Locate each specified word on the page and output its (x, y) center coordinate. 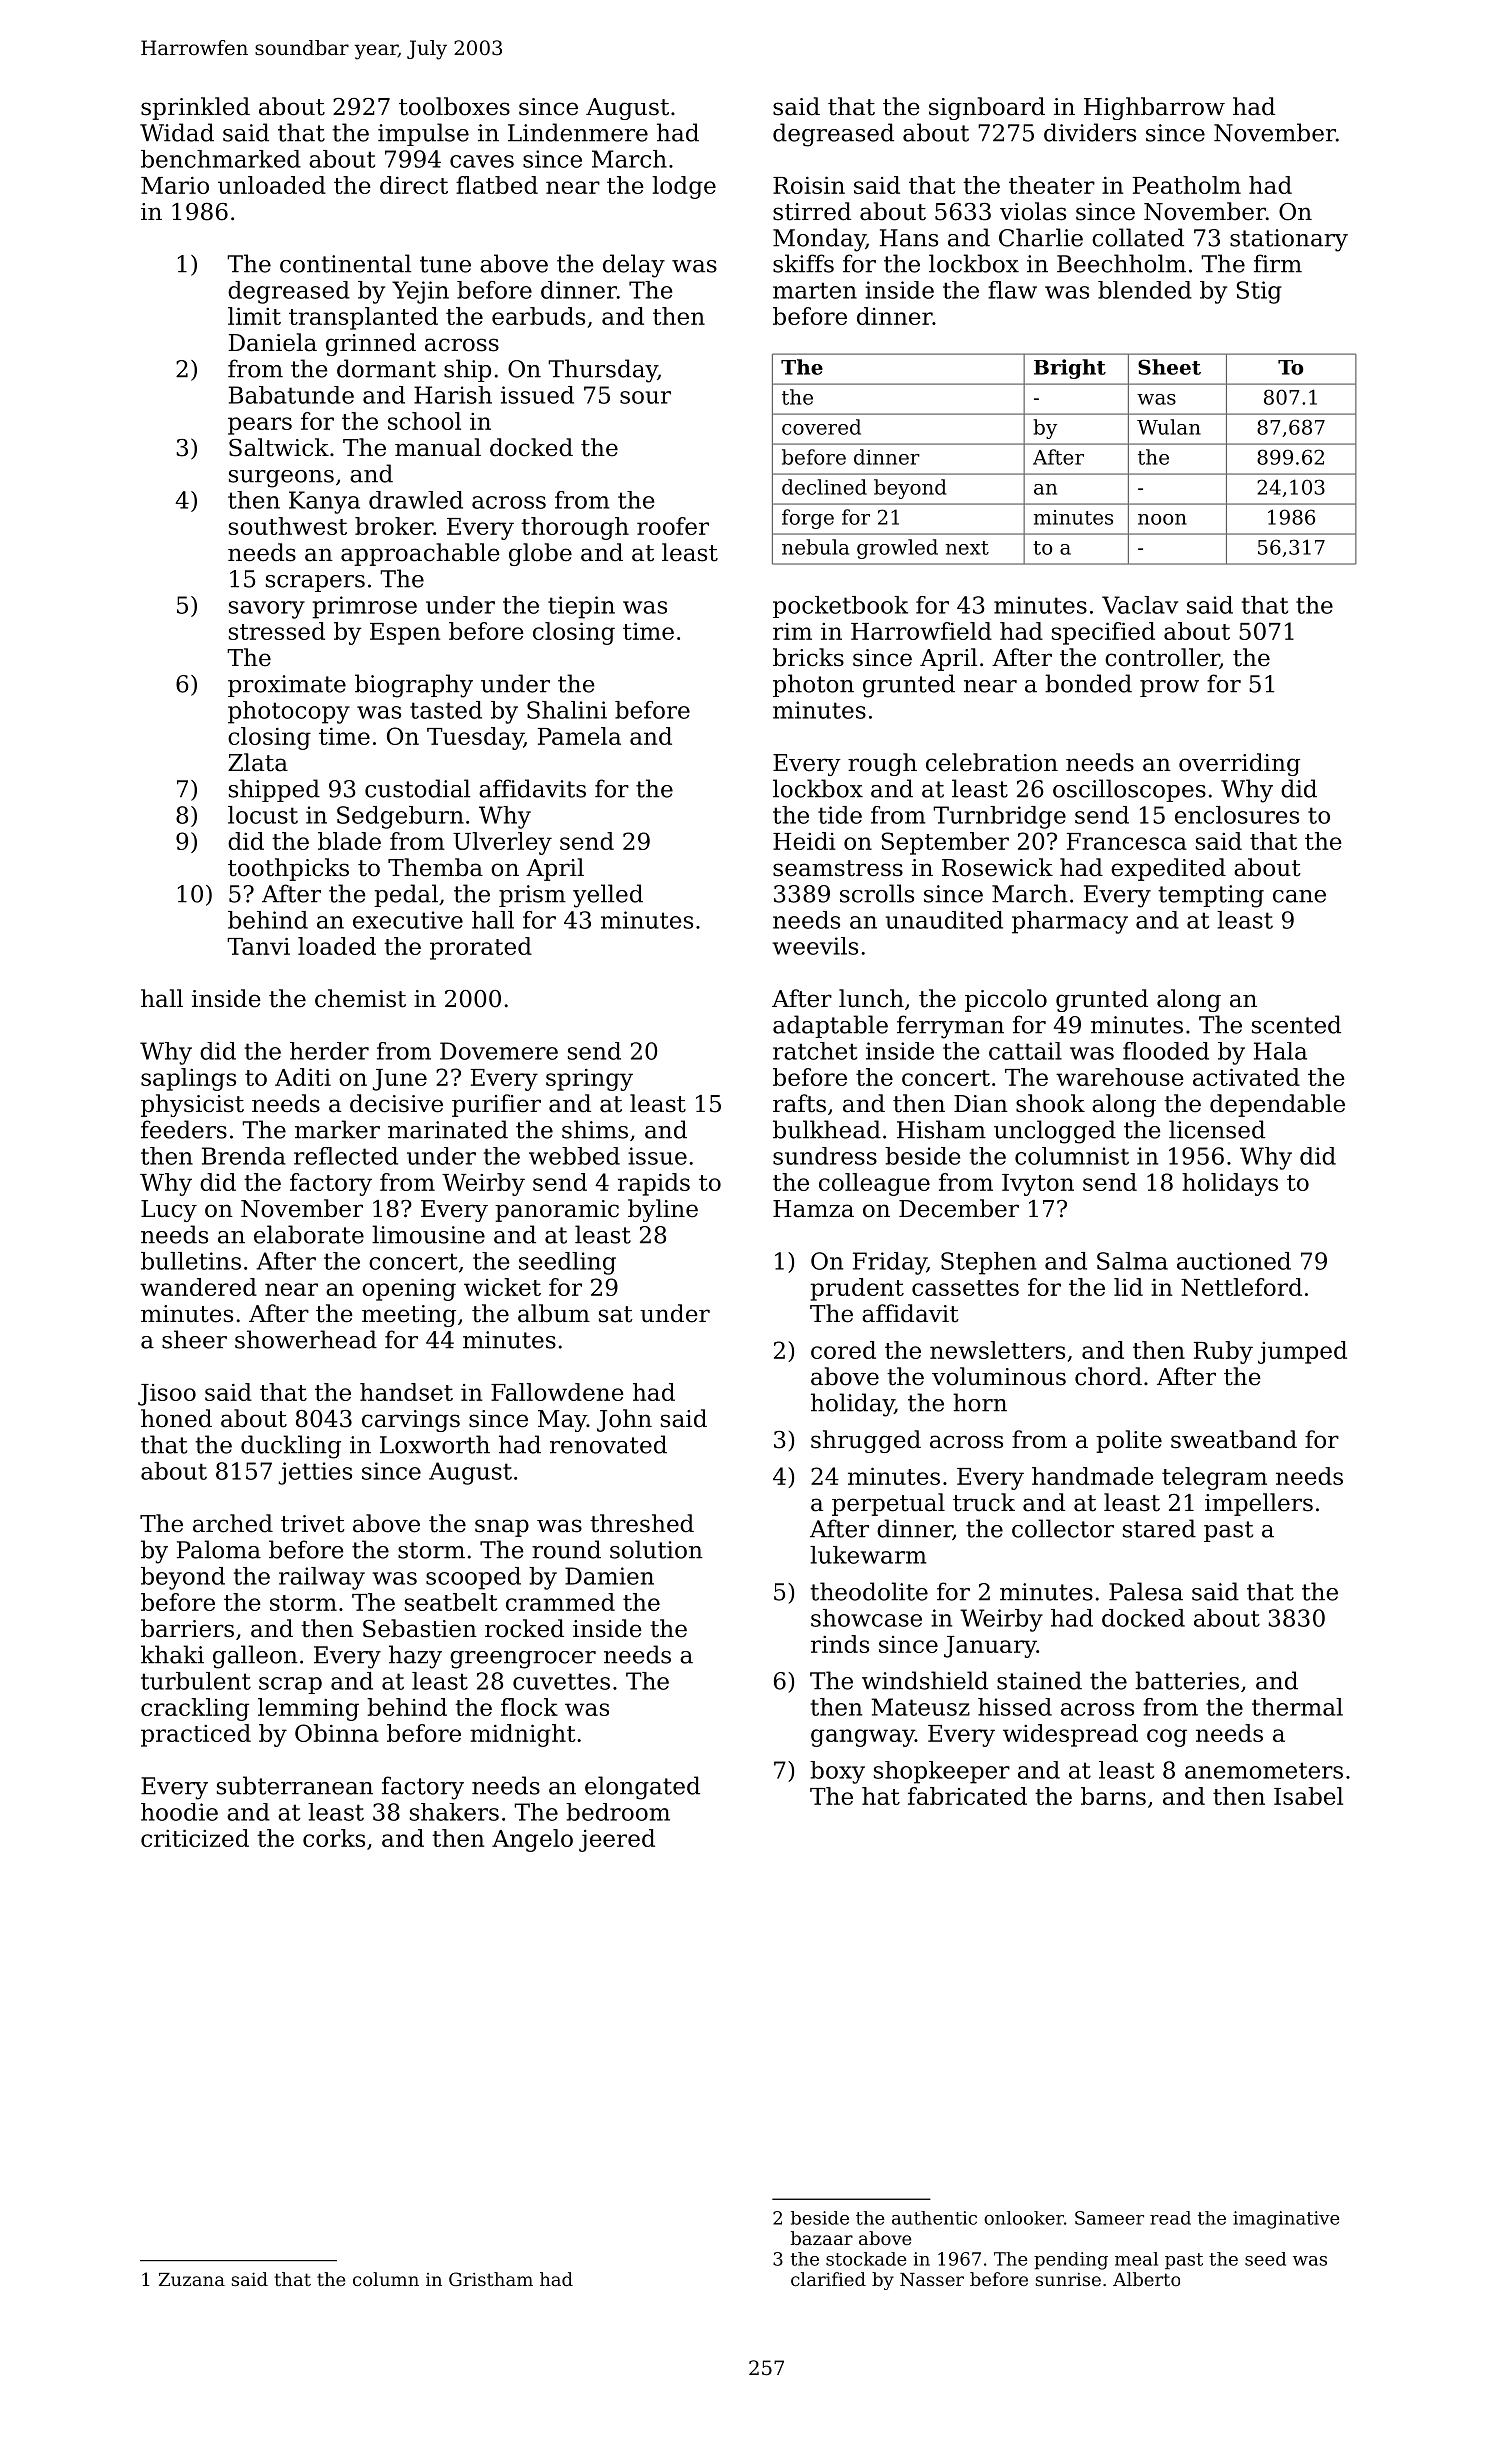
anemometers (1264, 1770)
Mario (175, 185)
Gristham (491, 2279)
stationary (1289, 240)
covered (821, 427)
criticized (195, 1838)
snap (502, 1528)
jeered (617, 1840)
